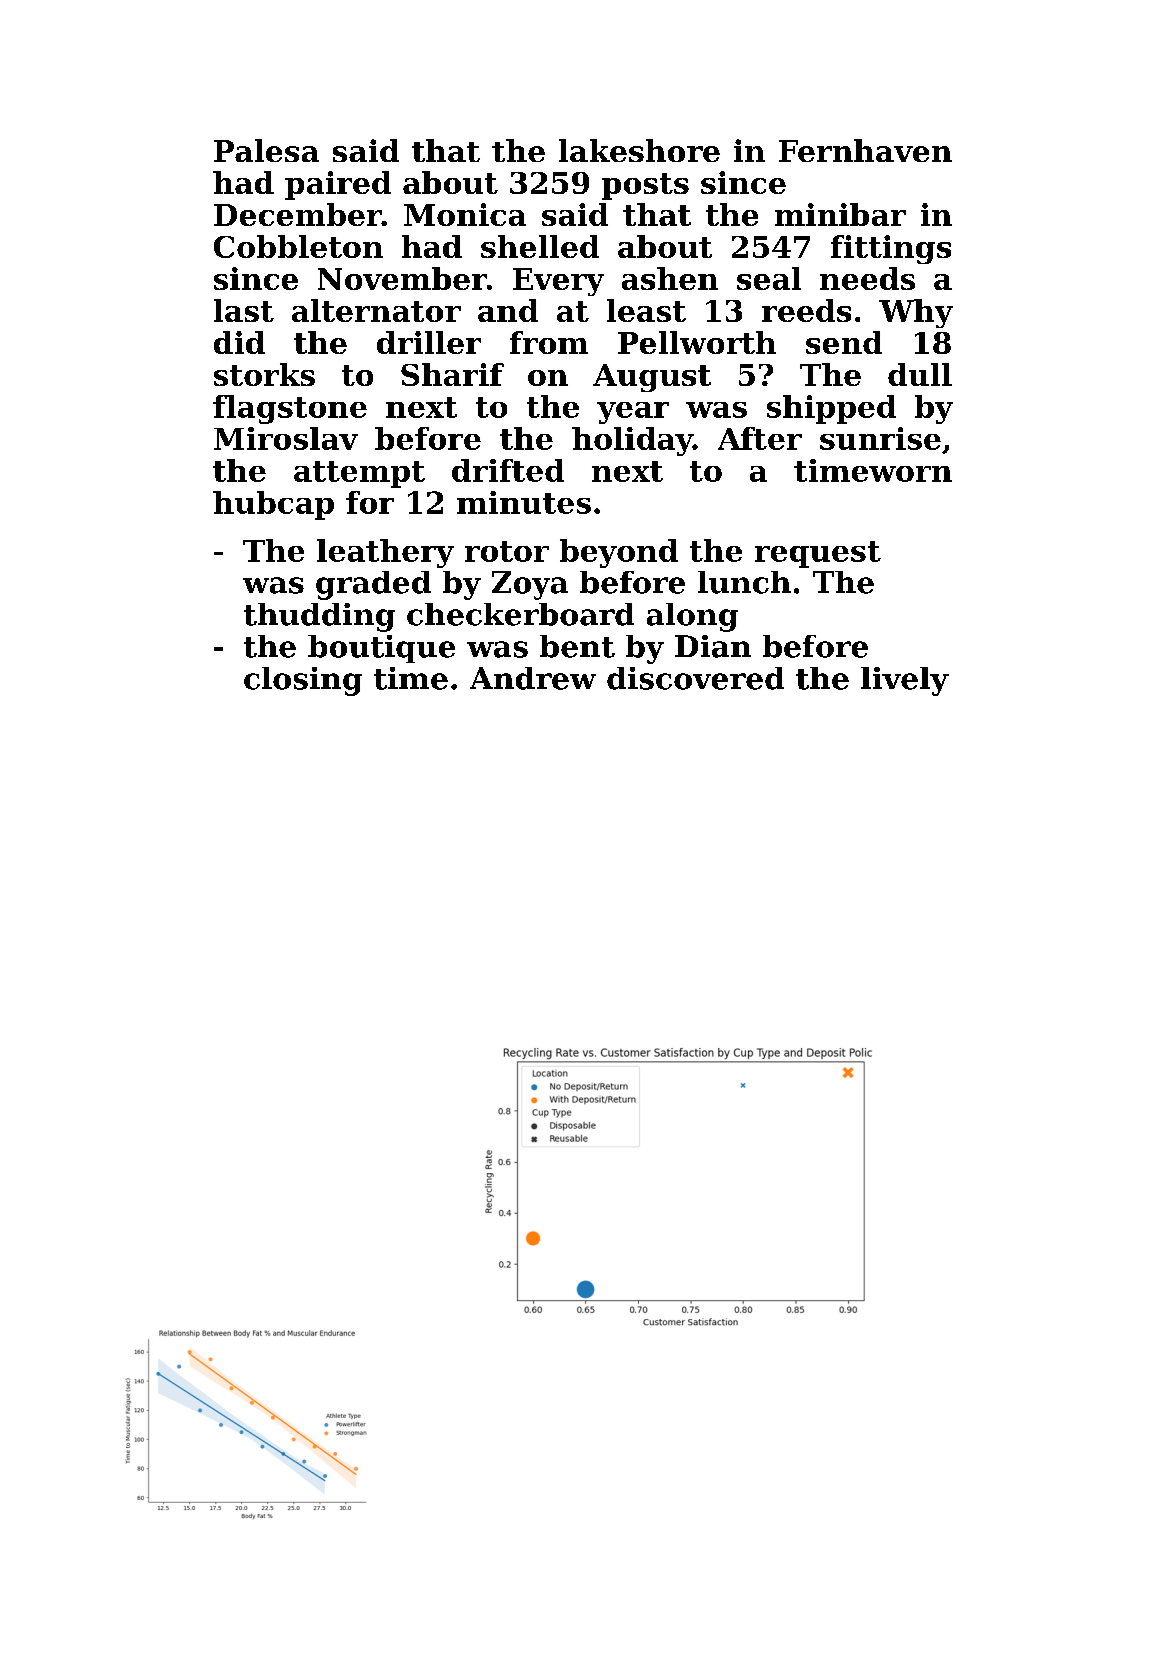  Describe the element at coordinates (266, 150) in the screenshot. I see `Palesa` at that location.
